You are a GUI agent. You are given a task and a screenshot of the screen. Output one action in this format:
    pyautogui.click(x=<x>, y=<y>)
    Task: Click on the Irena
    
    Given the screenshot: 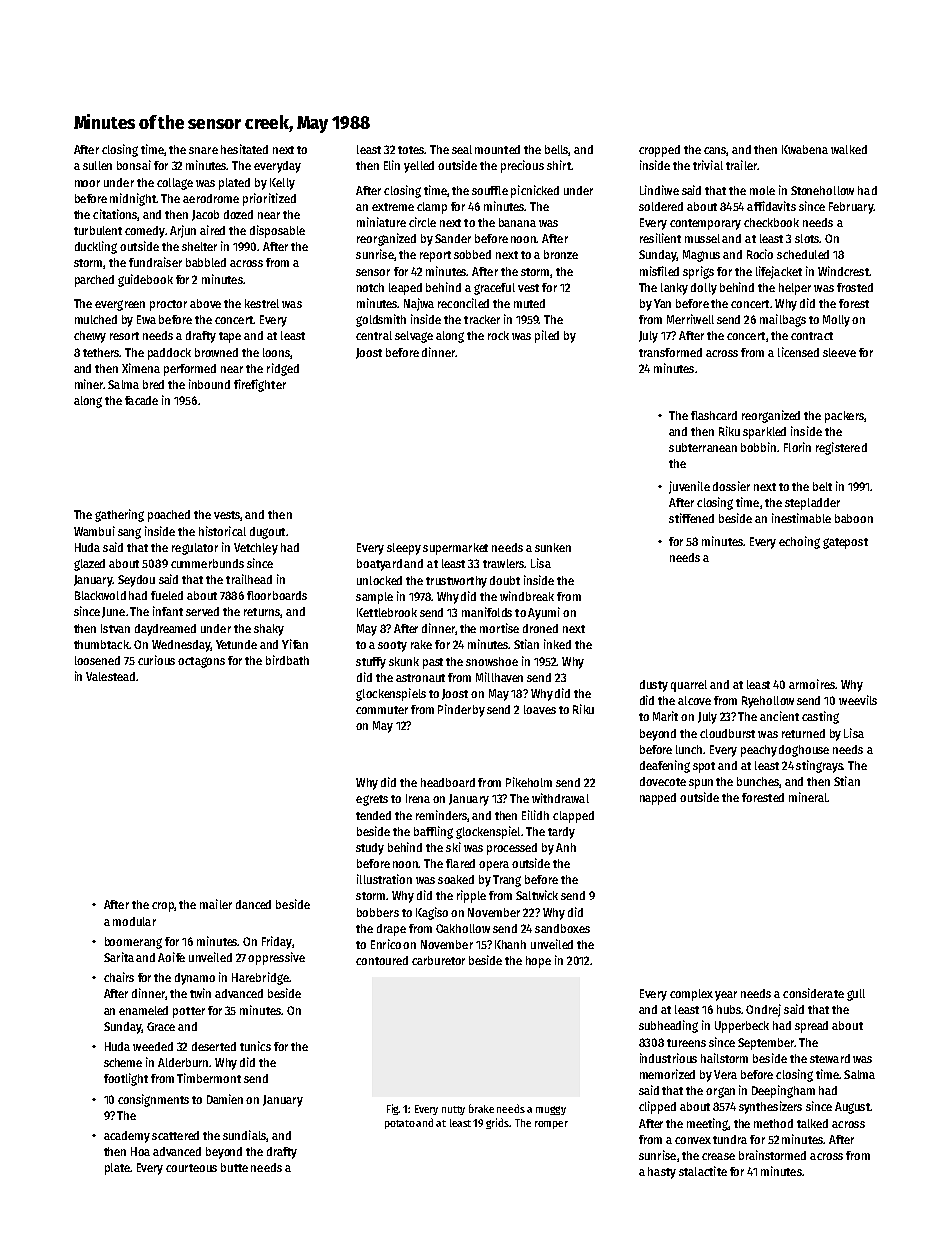 What is the action you would take?
    pyautogui.click(x=418, y=798)
